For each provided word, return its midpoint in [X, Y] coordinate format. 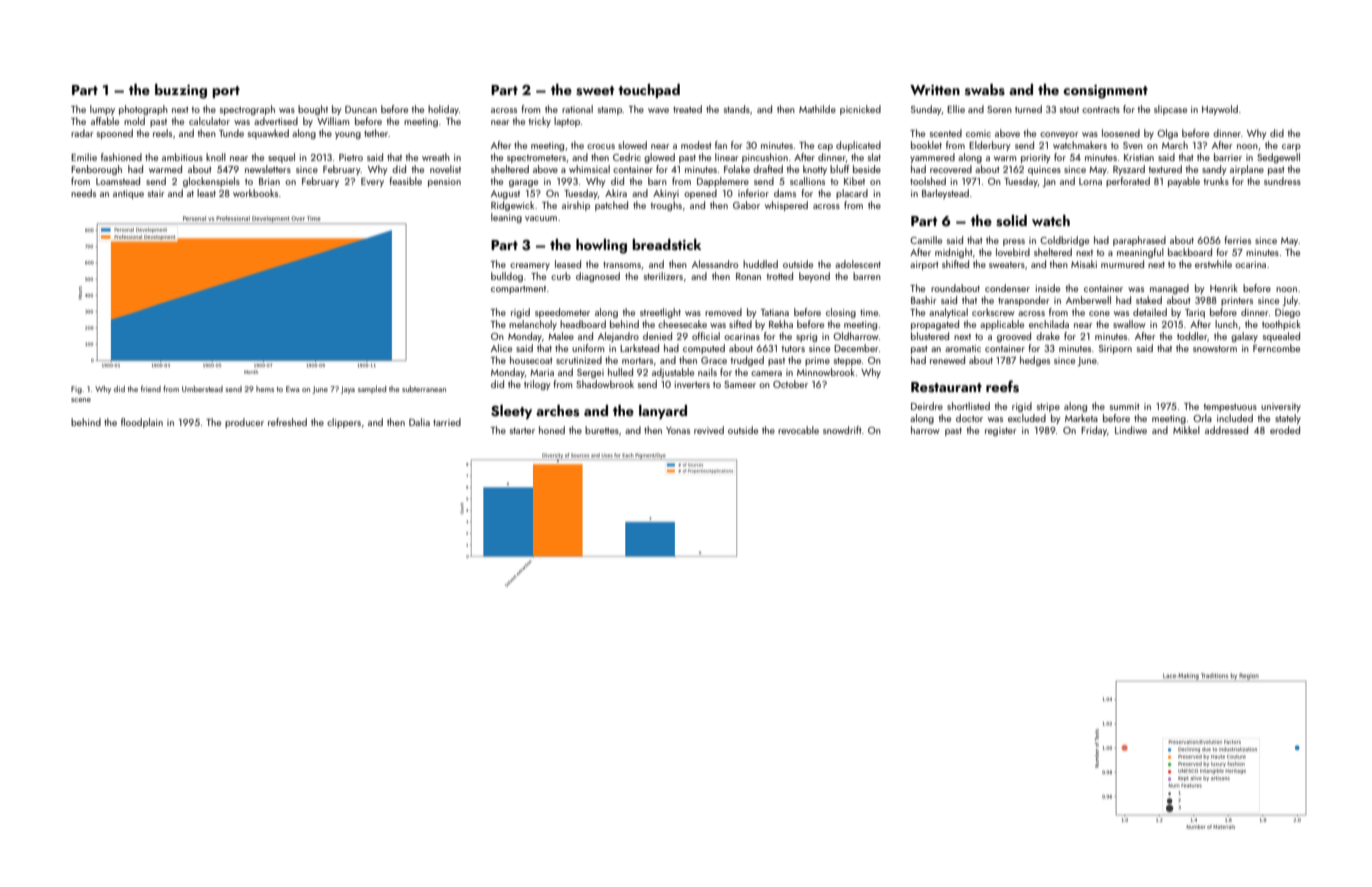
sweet [595, 91]
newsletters [268, 169]
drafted [768, 169]
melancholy [533, 325]
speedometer [562, 313]
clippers [344, 423]
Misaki [1084, 264]
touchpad [649, 91]
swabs [985, 89]
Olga [1167, 134]
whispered [786, 206]
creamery [530, 266]
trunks [1216, 181]
